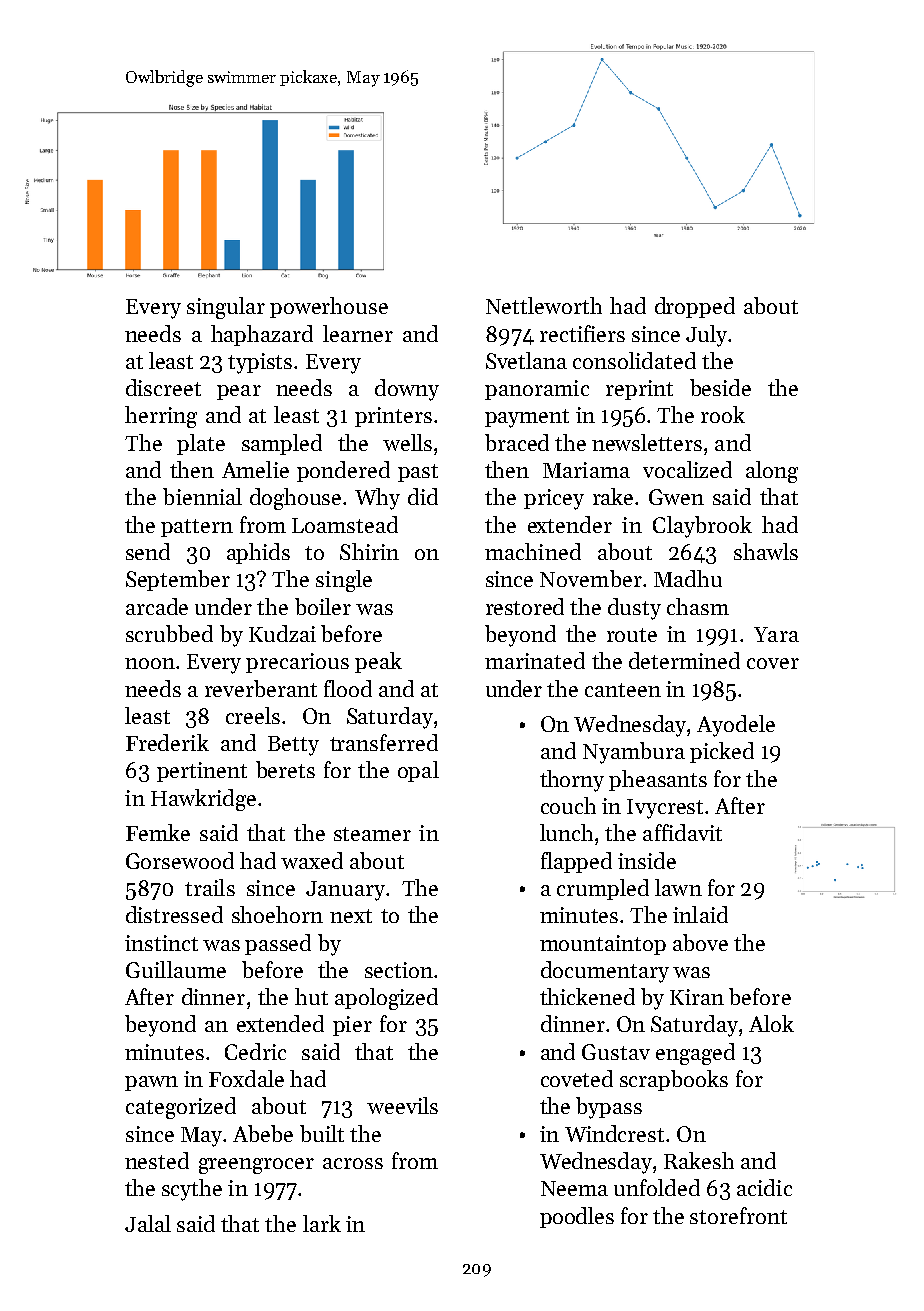 The width and height of the screenshot is (924, 1311). I want to click on powerhouse, so click(329, 307).
